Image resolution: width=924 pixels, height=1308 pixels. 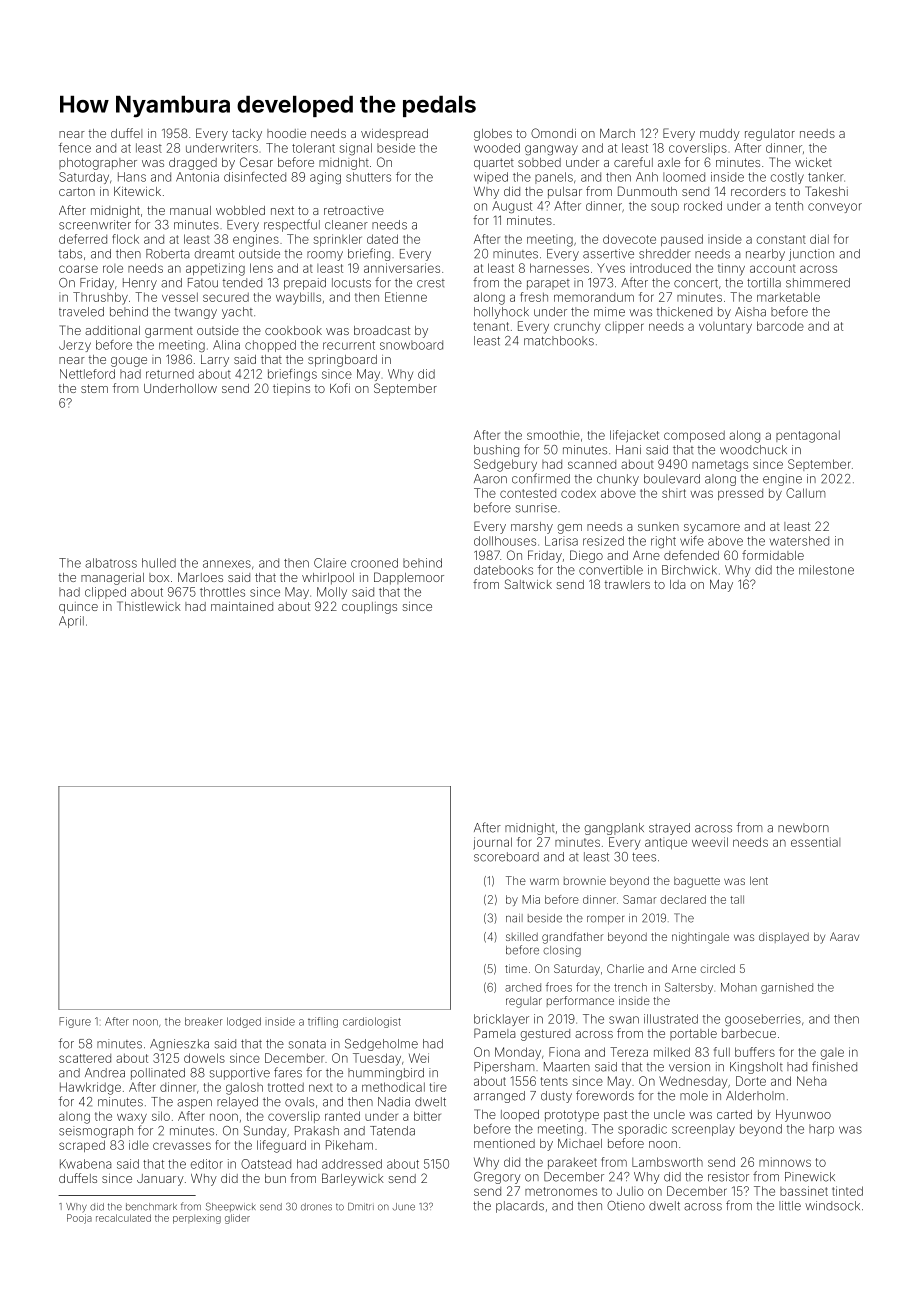 What do you see at coordinates (494, 1033) in the screenshot?
I see `Pamela` at bounding box center [494, 1033].
